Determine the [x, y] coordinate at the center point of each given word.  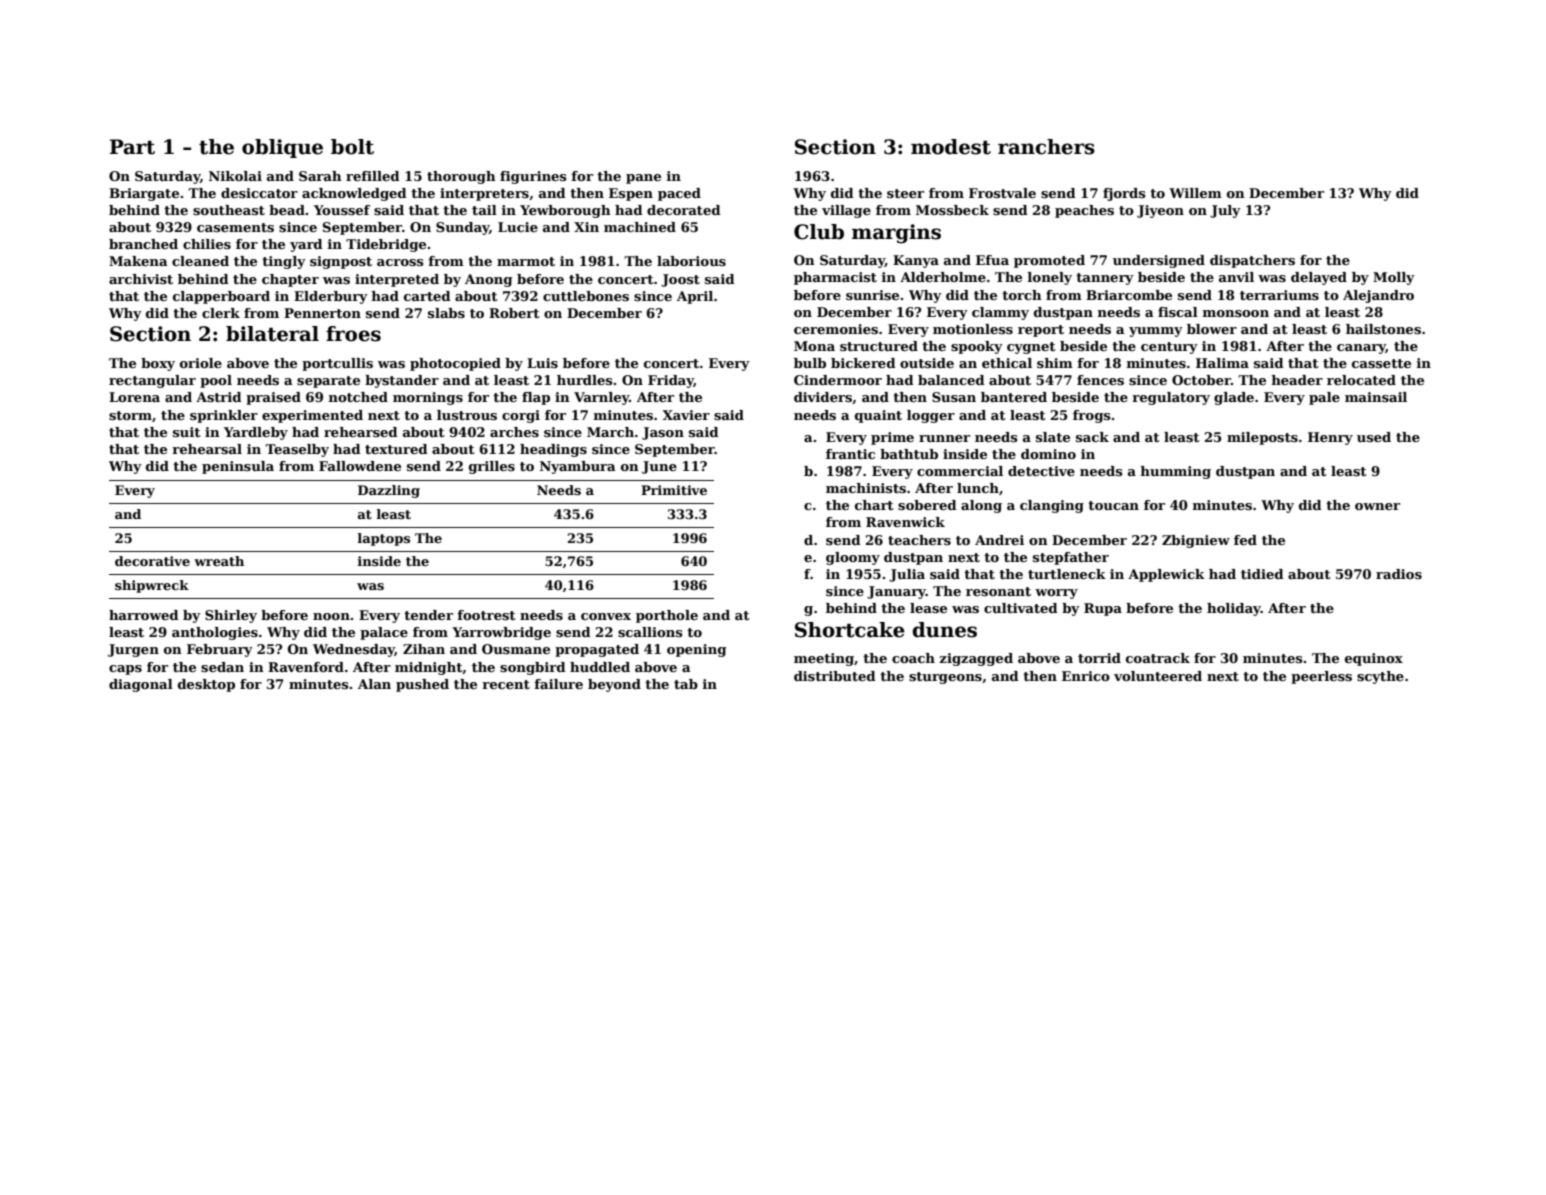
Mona [814, 346]
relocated [1361, 380]
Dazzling [389, 491]
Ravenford [306, 667]
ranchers [1046, 147]
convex [606, 616]
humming [1176, 472]
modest [951, 147]
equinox [1374, 659]
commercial [960, 471]
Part [132, 147]
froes [353, 334]
